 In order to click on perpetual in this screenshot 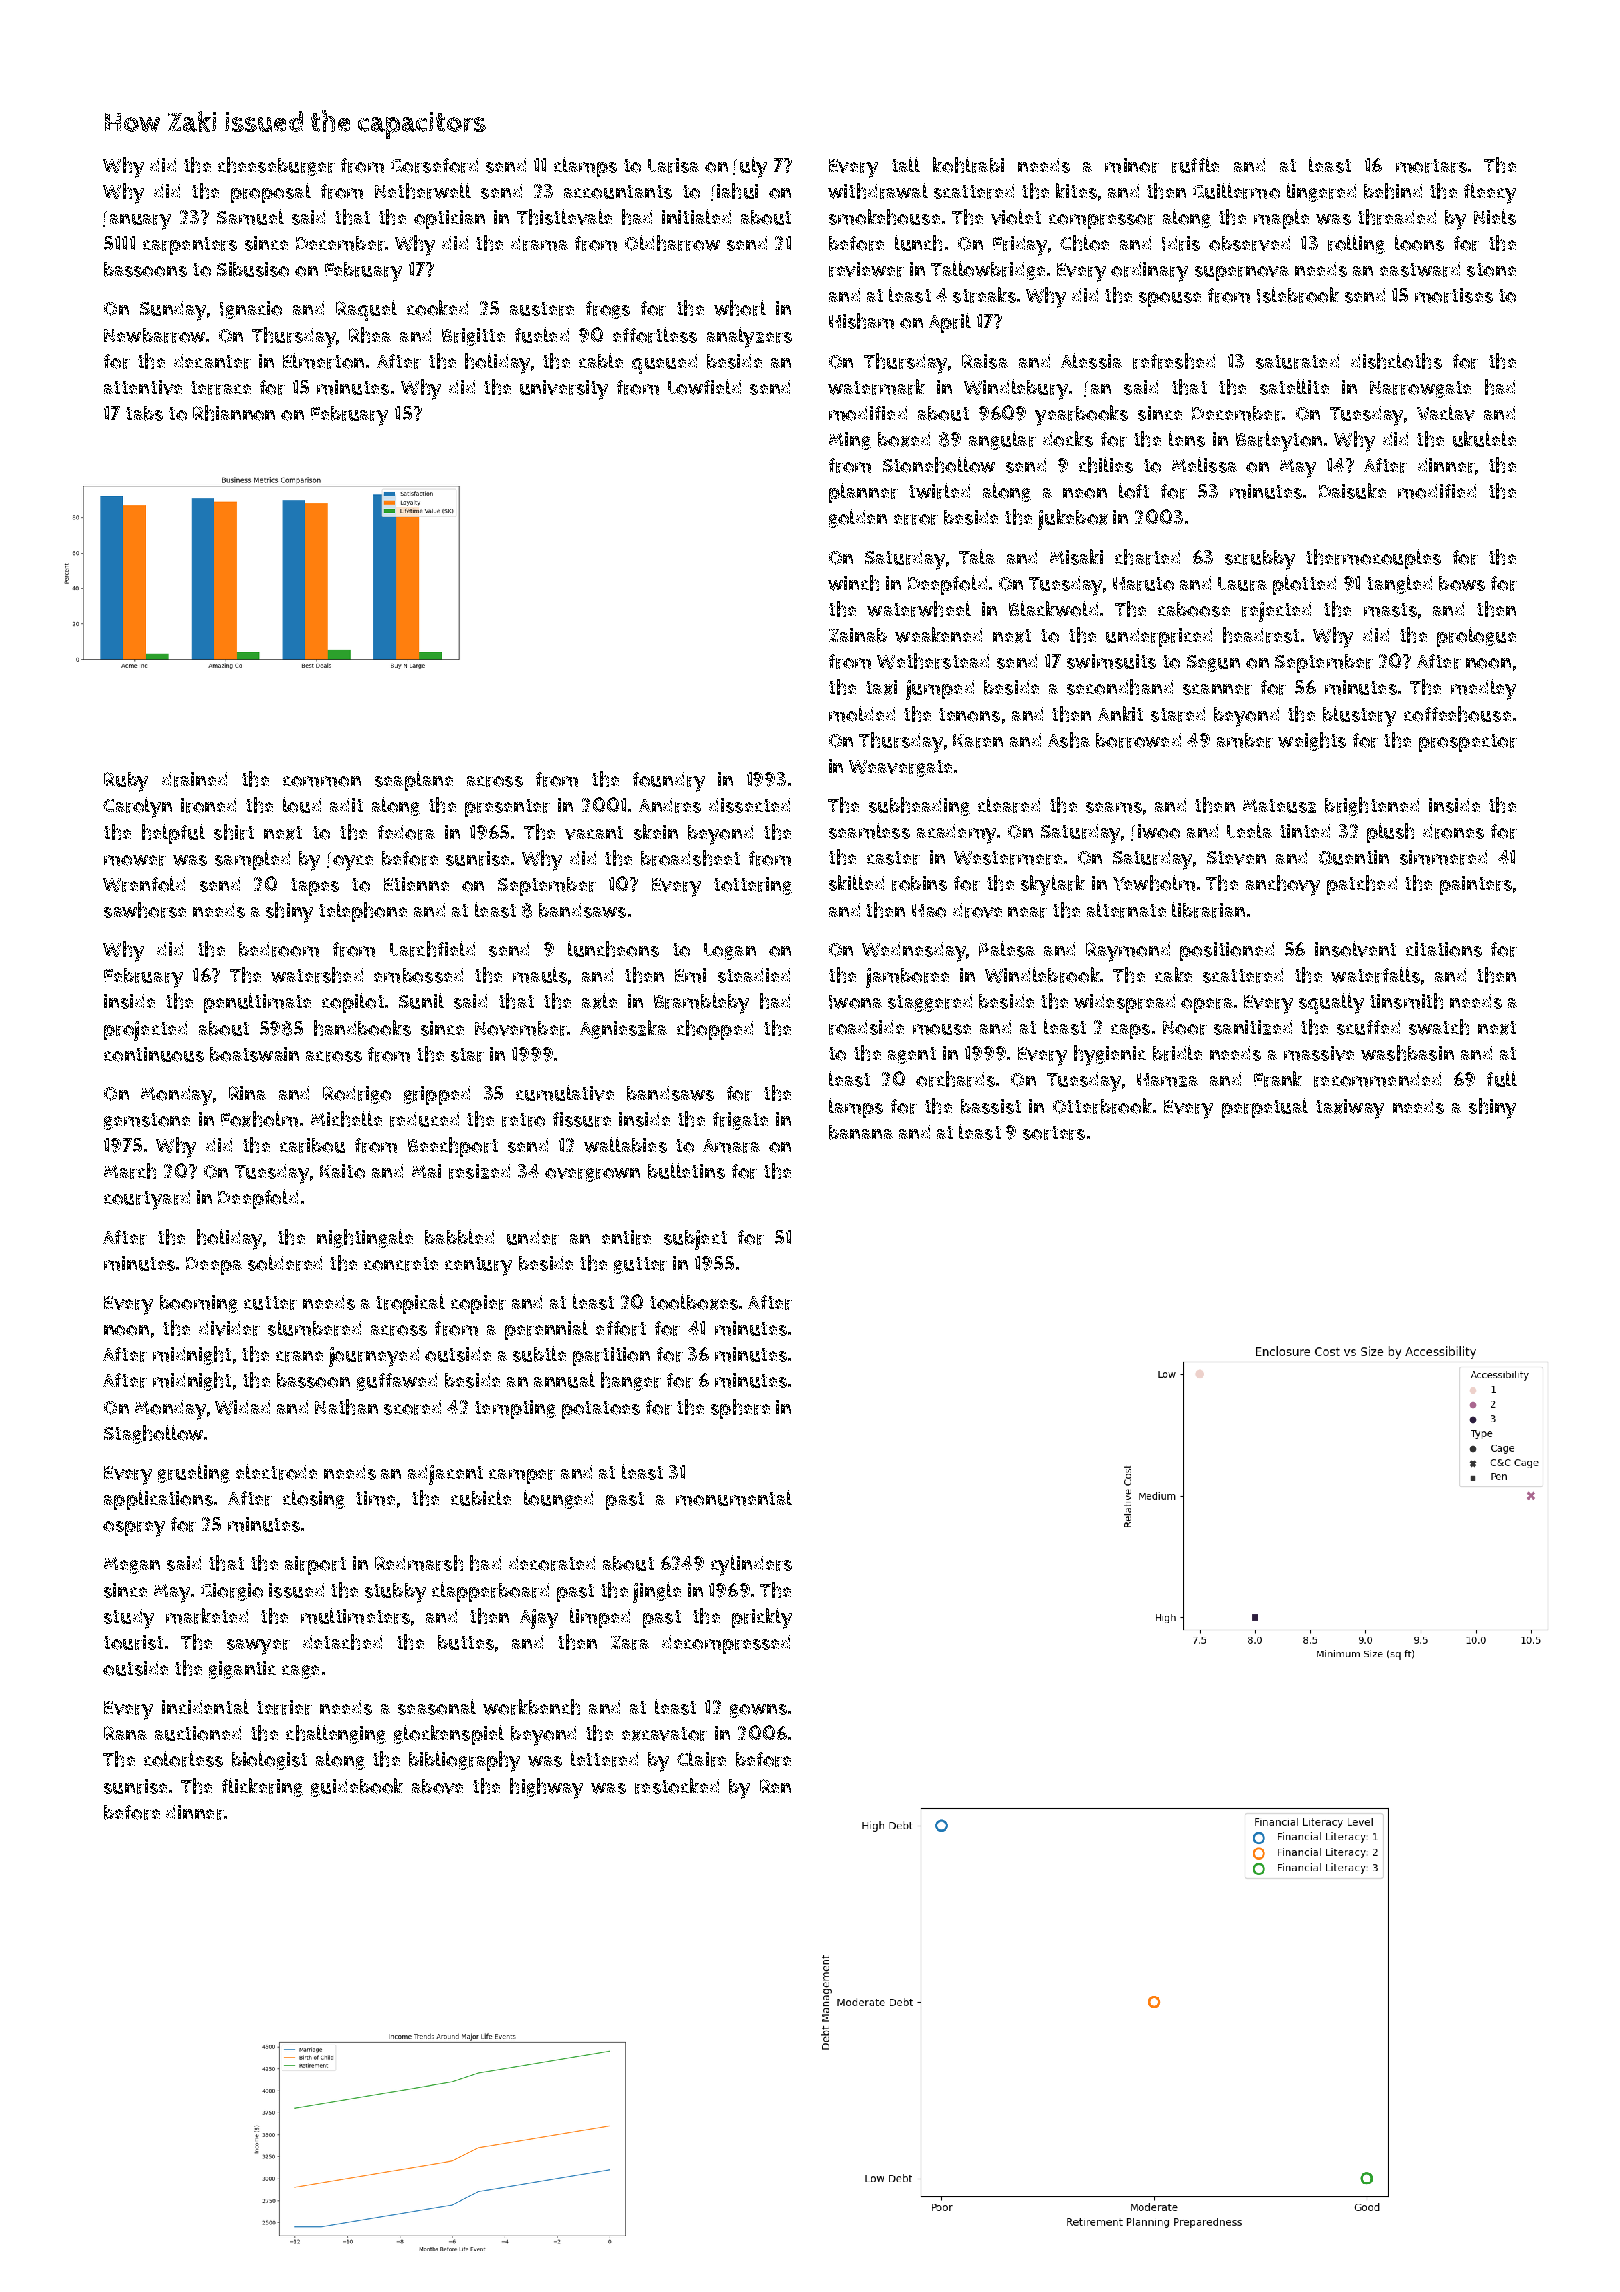, I will do `click(1265, 1108)`.
